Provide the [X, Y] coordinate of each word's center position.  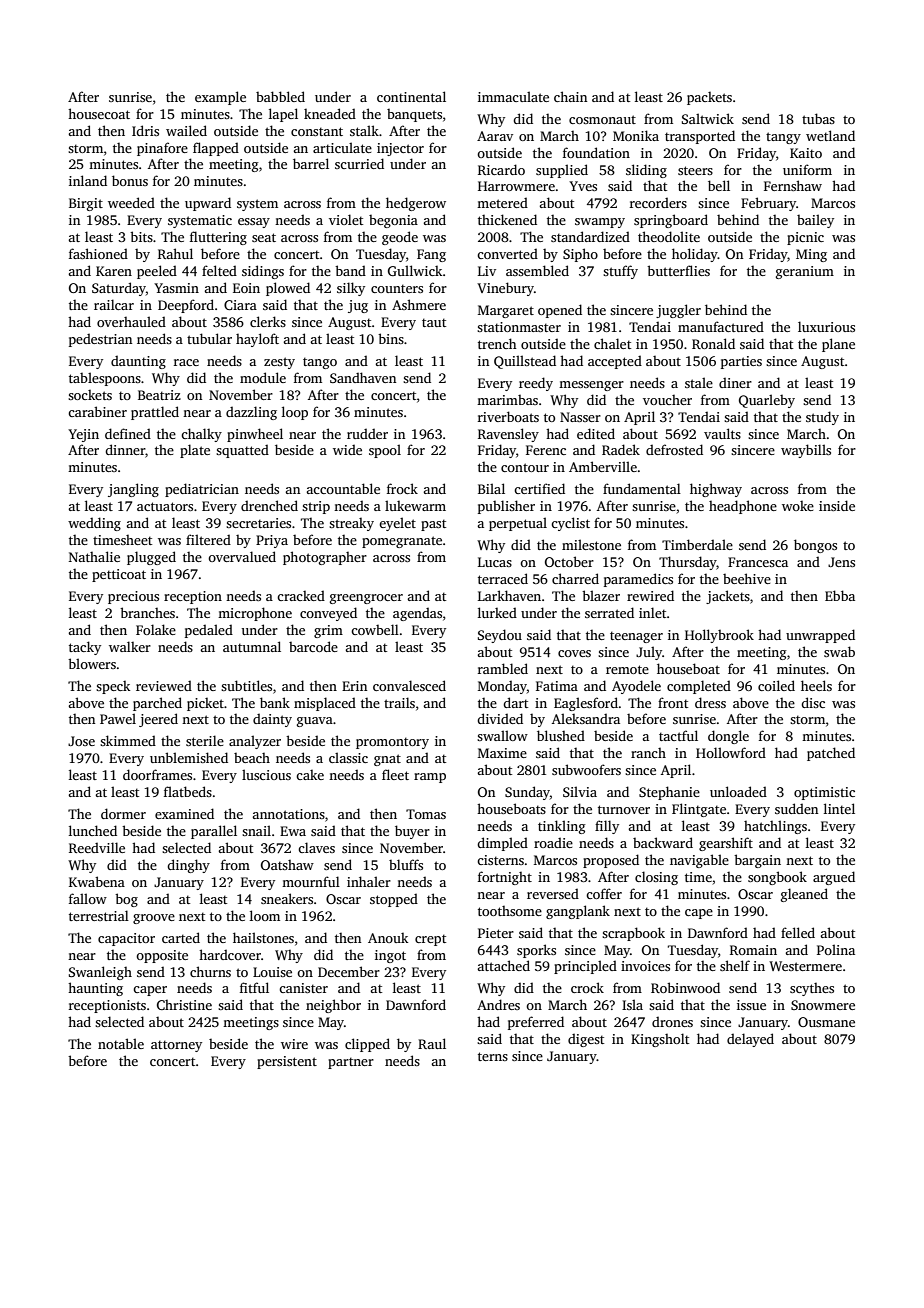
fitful [254, 987]
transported [700, 137]
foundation [596, 152]
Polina [836, 949]
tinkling [562, 827]
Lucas [495, 562]
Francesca [758, 562]
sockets [90, 395]
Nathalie [94, 556]
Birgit [86, 204]
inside [837, 505]
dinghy [188, 866]
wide [347, 449]
